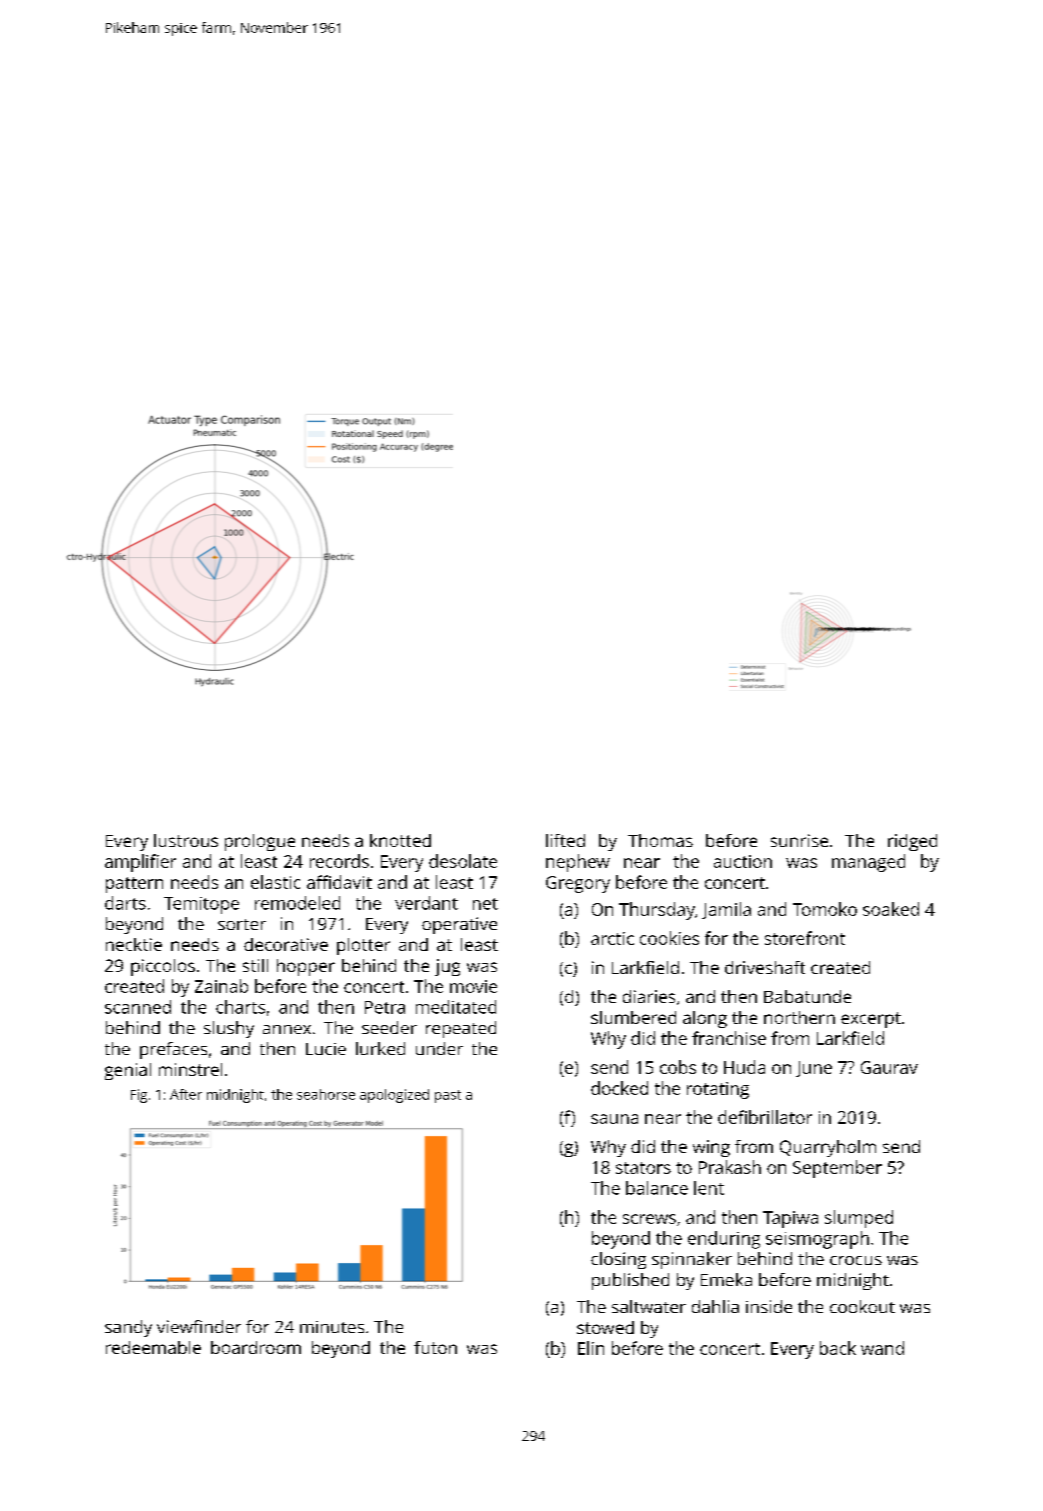  I want to click on closing, so click(618, 1260).
